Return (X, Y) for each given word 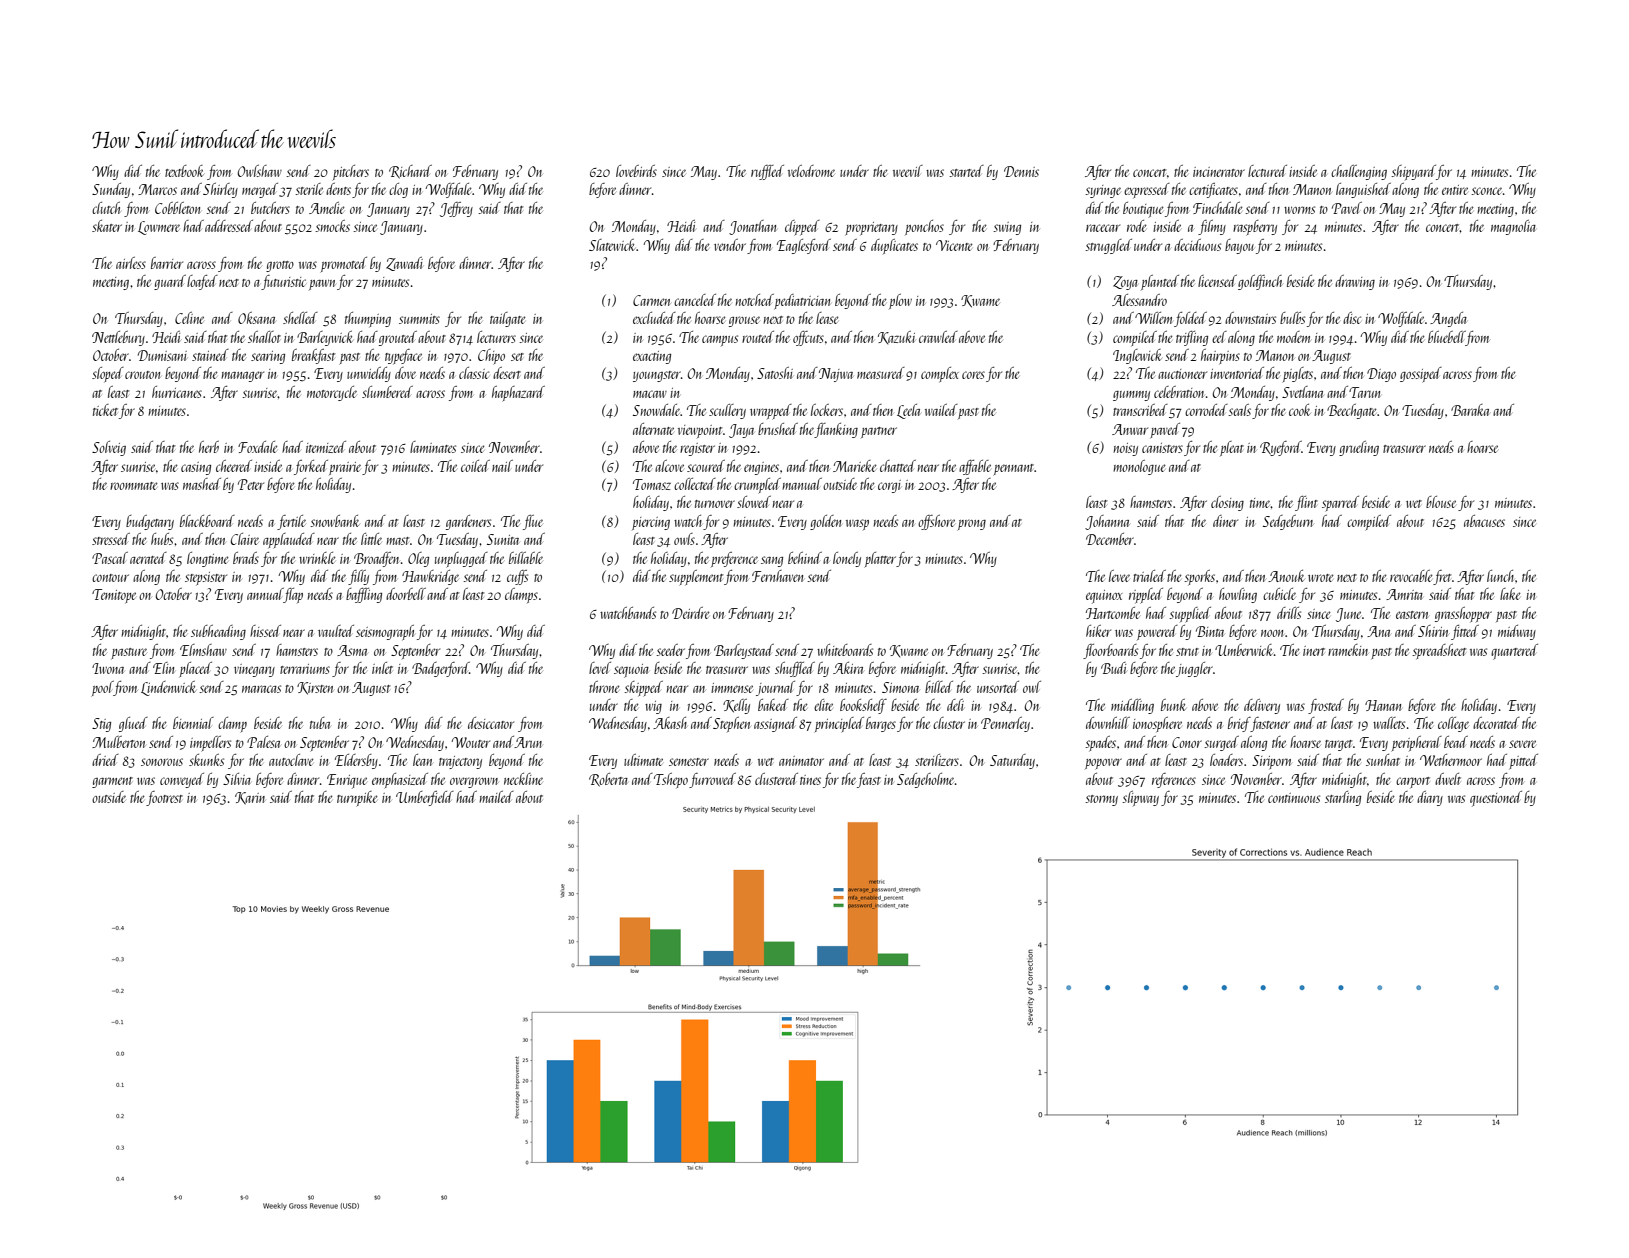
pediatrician (803, 301)
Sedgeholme (925, 780)
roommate (134, 486)
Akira (848, 668)
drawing (1355, 282)
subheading (218, 632)
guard (170, 282)
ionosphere (1157, 724)
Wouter (471, 742)
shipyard (1413, 172)
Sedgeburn (1288, 522)
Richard (410, 172)
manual (802, 484)
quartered (1514, 652)
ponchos (924, 227)
